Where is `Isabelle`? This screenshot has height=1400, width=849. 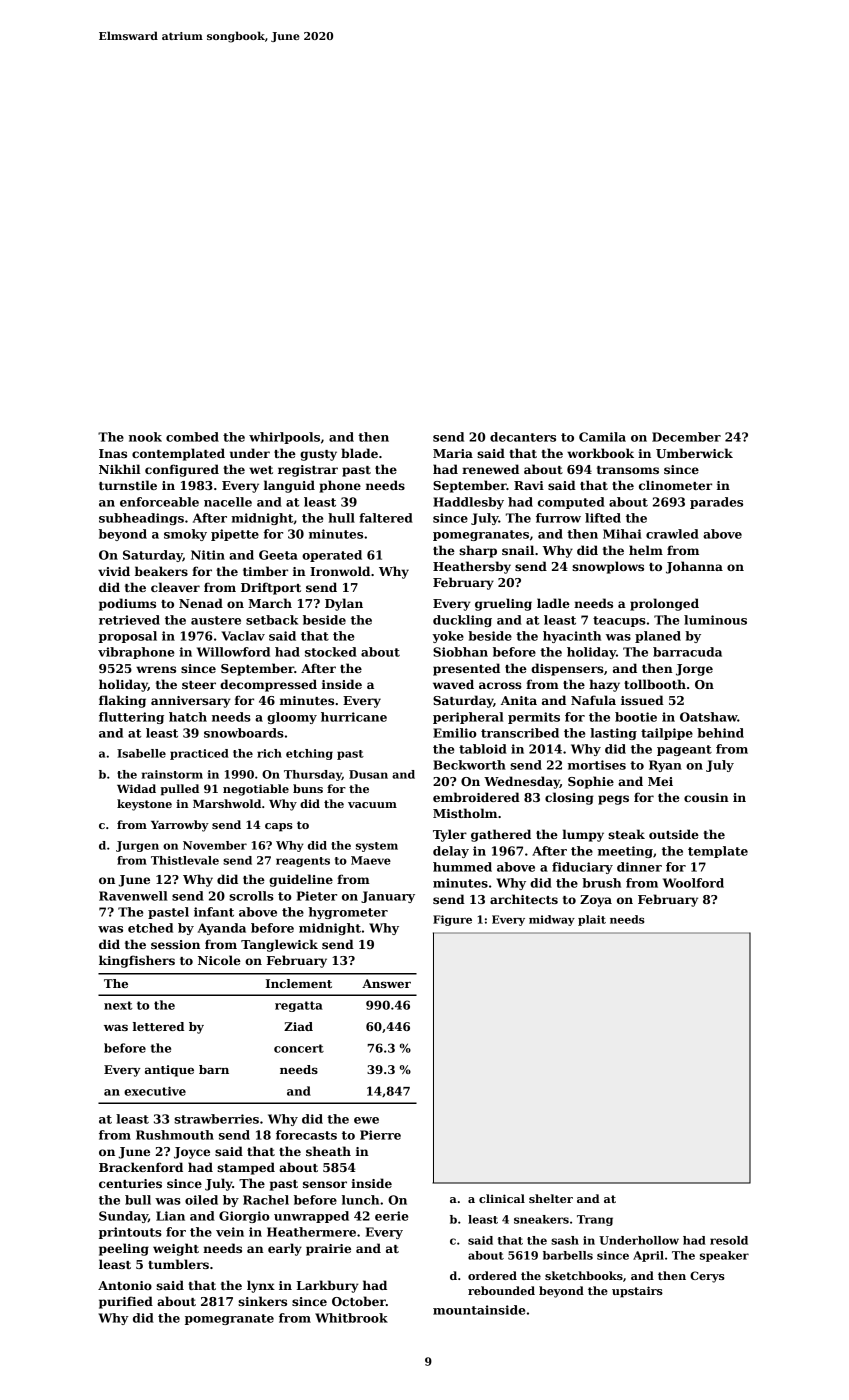 Isabelle is located at coordinates (141, 753).
